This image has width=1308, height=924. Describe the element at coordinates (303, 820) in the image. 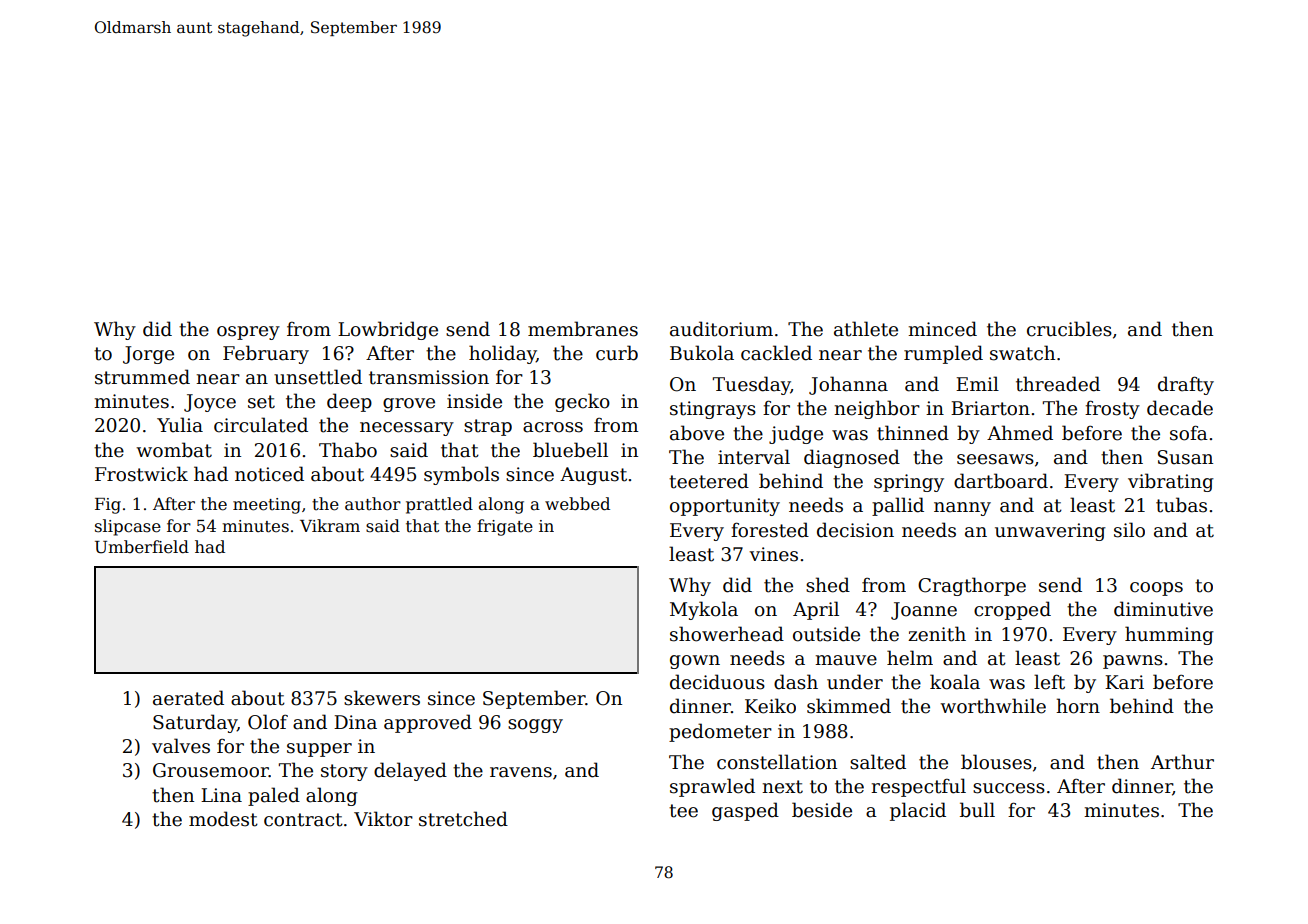

I see `contract` at that location.
